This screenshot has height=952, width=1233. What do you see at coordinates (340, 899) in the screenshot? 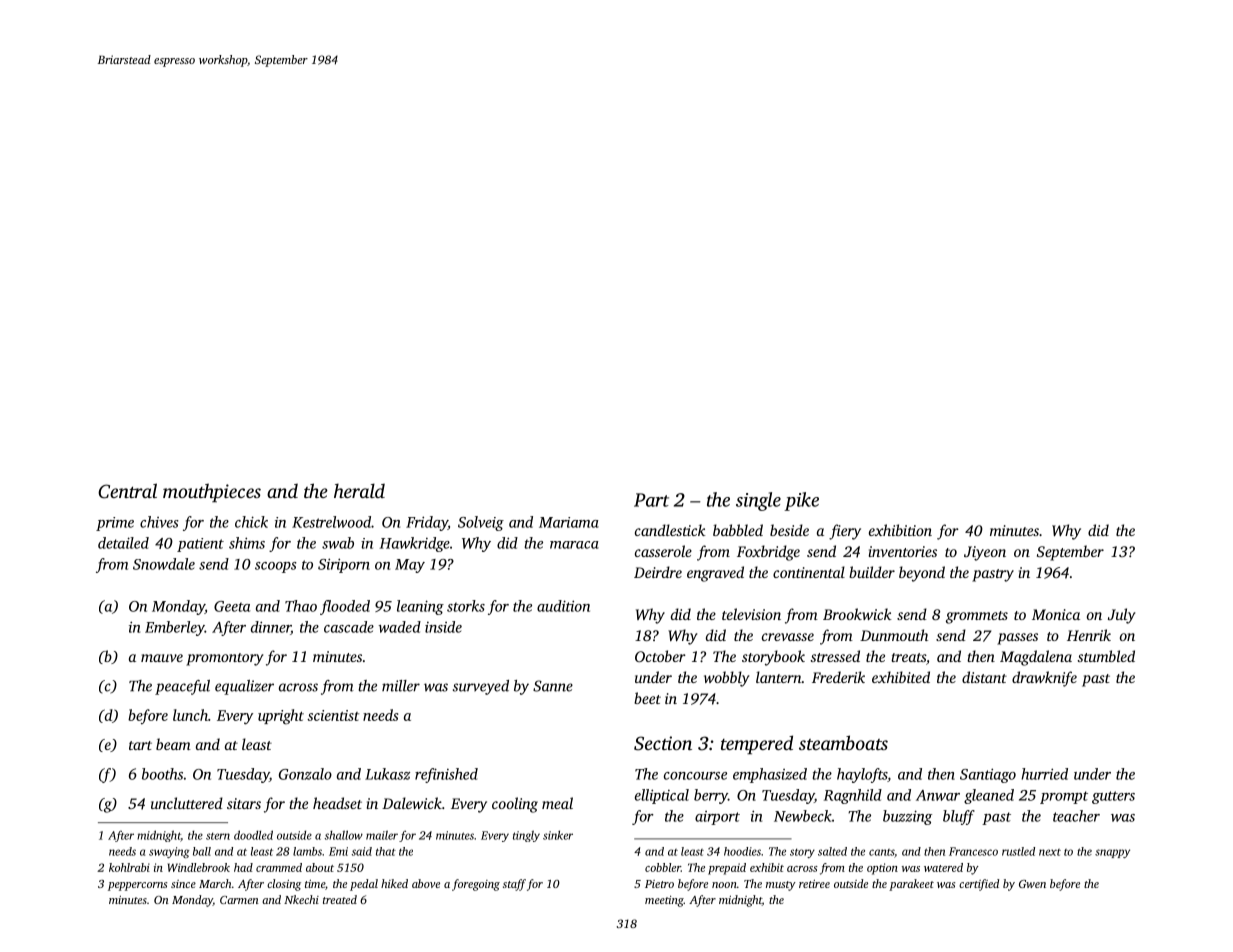
I see `treated` at bounding box center [340, 899].
